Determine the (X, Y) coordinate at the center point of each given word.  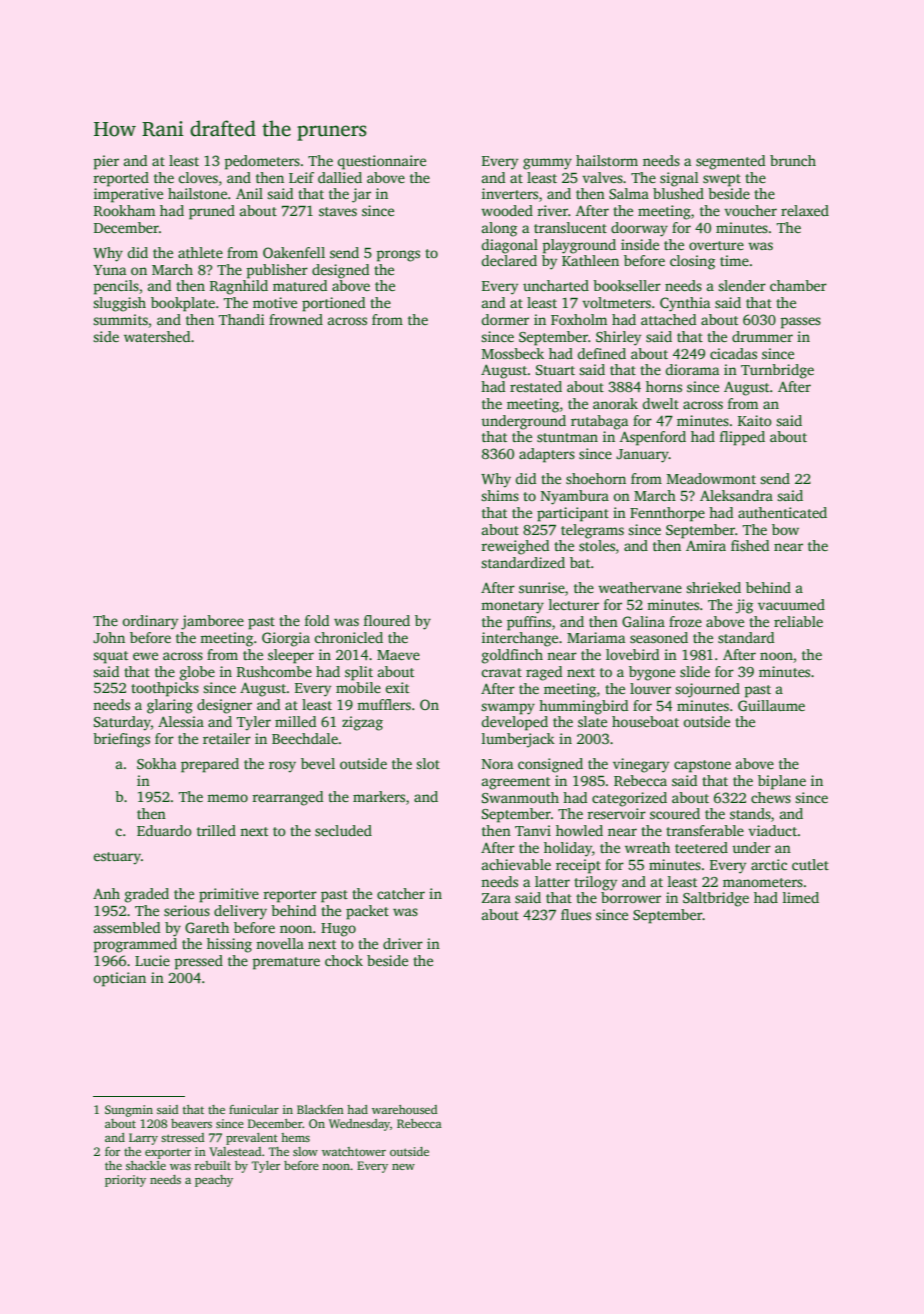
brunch (793, 160)
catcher (401, 893)
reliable (798, 621)
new (403, 1167)
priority (125, 1181)
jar (361, 195)
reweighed (515, 547)
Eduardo (164, 830)
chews (771, 797)
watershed (157, 336)
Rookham (124, 210)
